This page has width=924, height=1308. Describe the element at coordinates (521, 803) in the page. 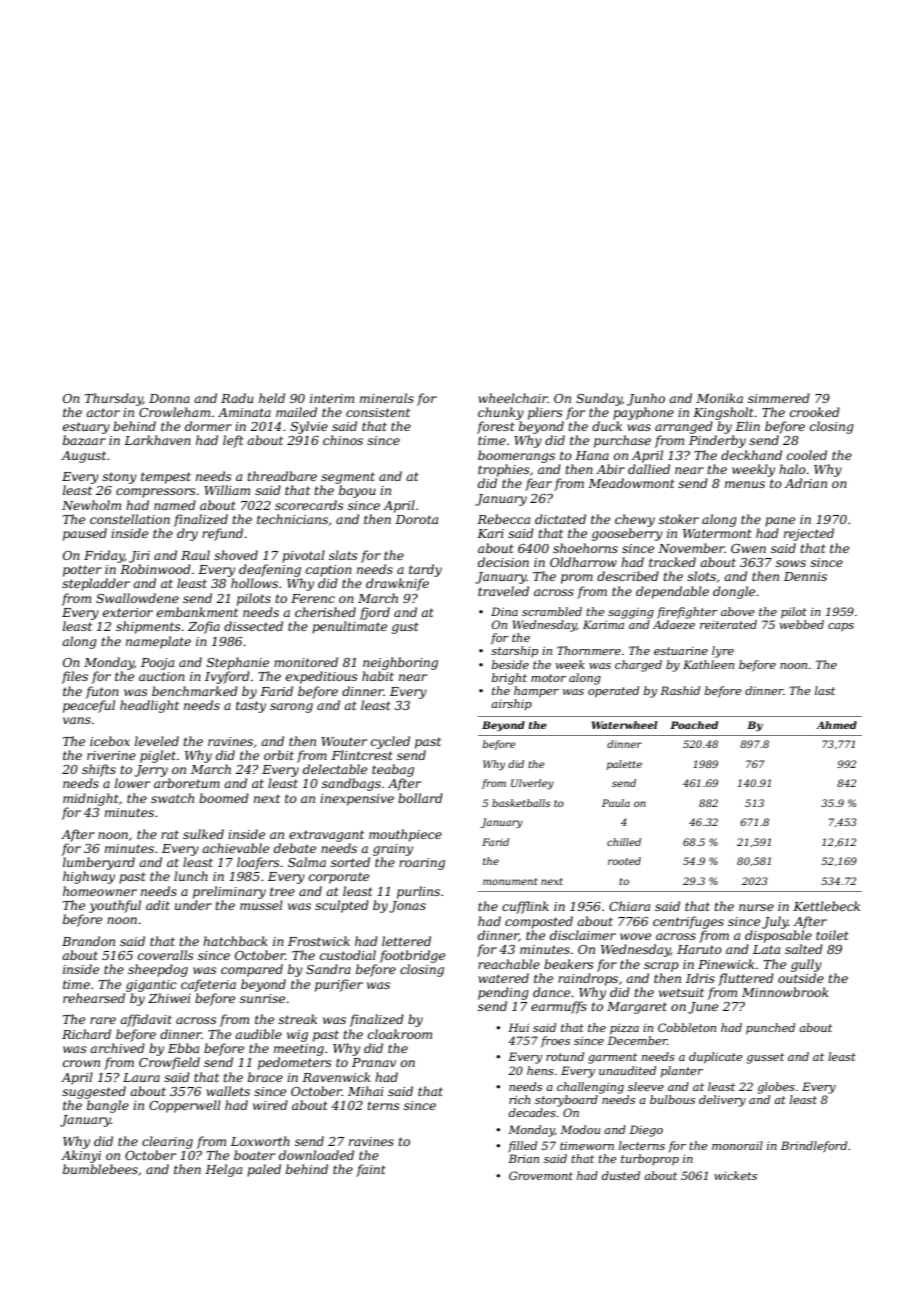

I see `basketballs` at that location.
